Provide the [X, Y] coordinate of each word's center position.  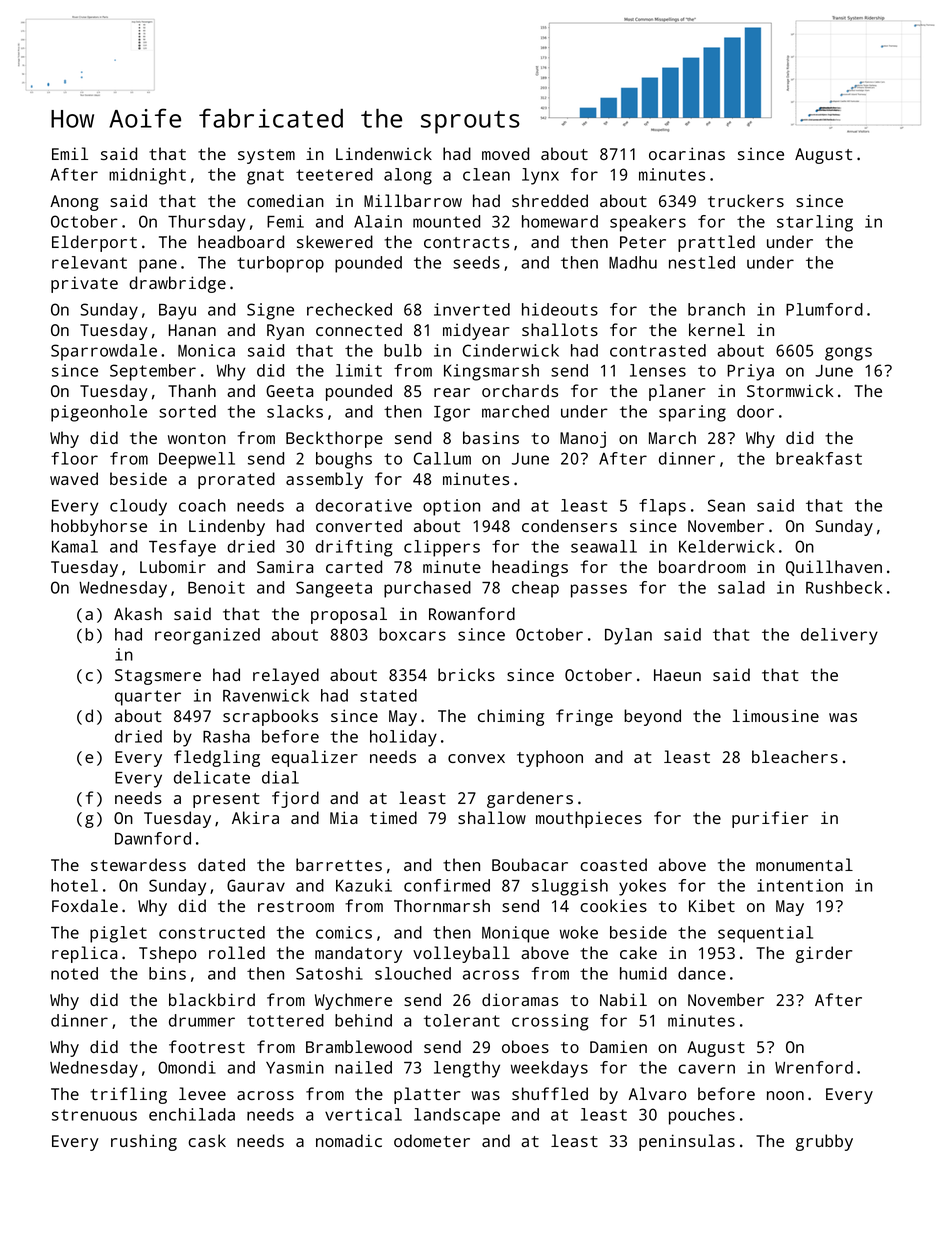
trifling [128, 1095]
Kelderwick [727, 546]
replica [84, 954]
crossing [550, 1022]
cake [638, 952]
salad [741, 587]
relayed [286, 676]
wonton [197, 438]
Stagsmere [158, 677]
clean [486, 174]
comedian [285, 200]
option [451, 507]
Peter [643, 242]
